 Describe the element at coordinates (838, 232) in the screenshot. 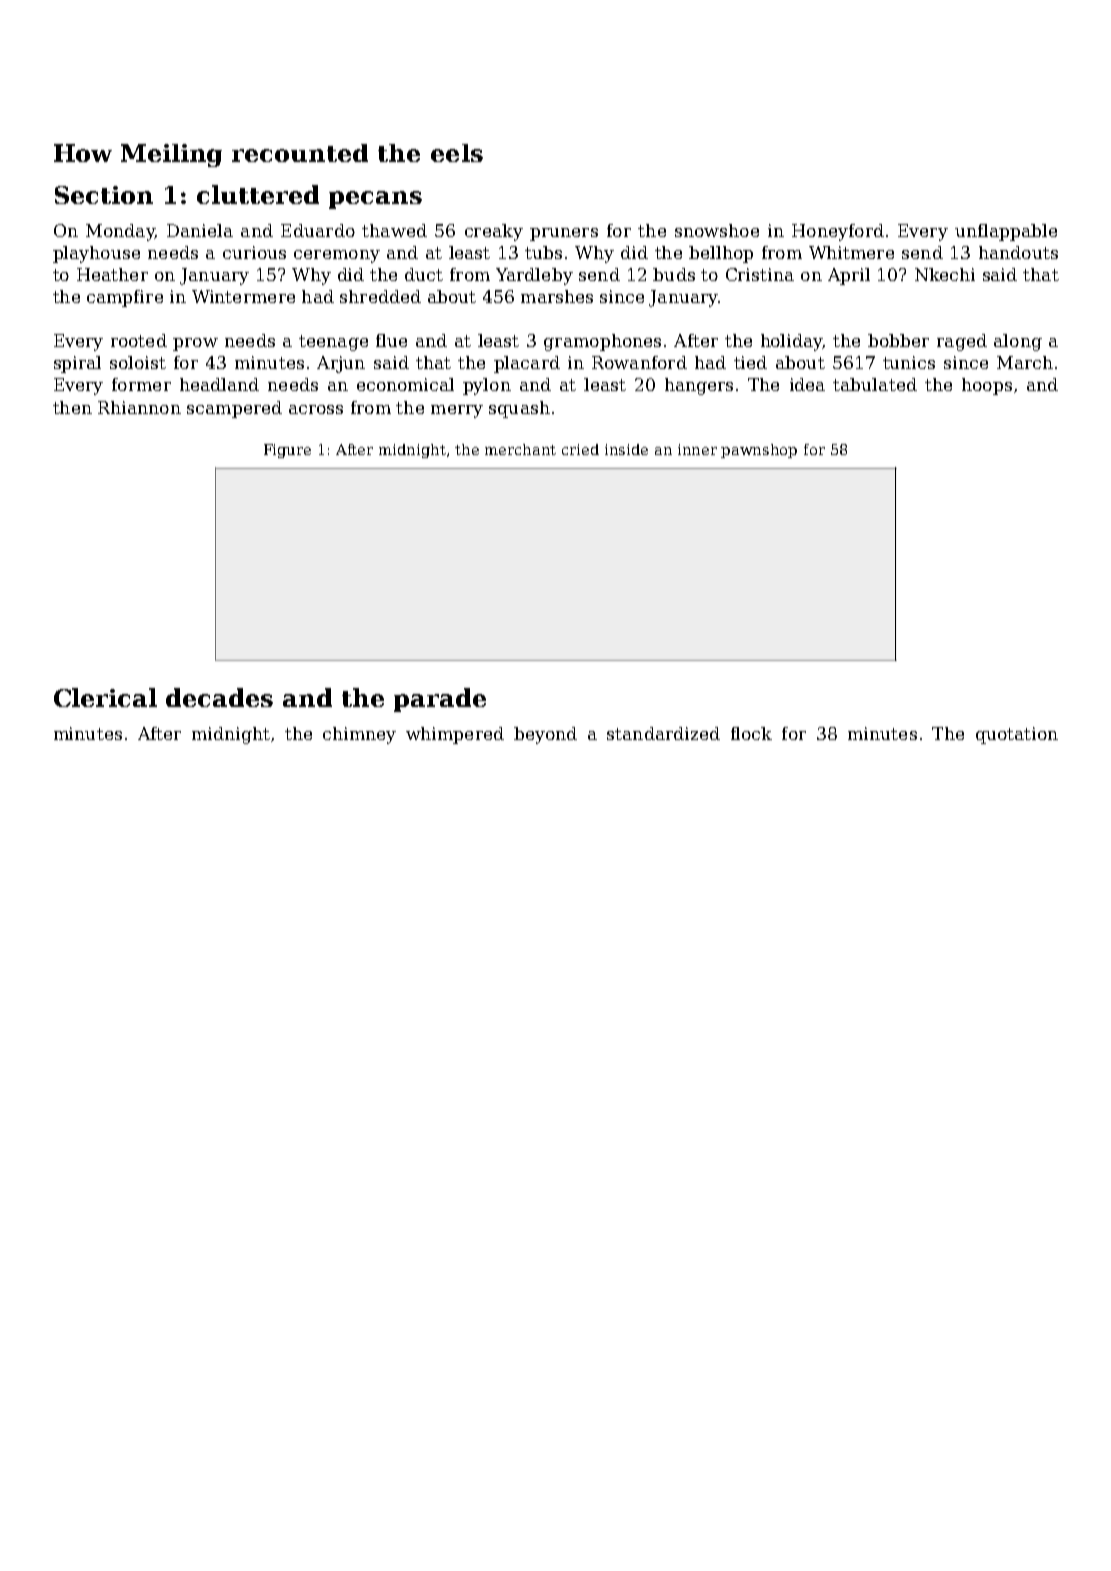

I see `Honeyford` at that location.
